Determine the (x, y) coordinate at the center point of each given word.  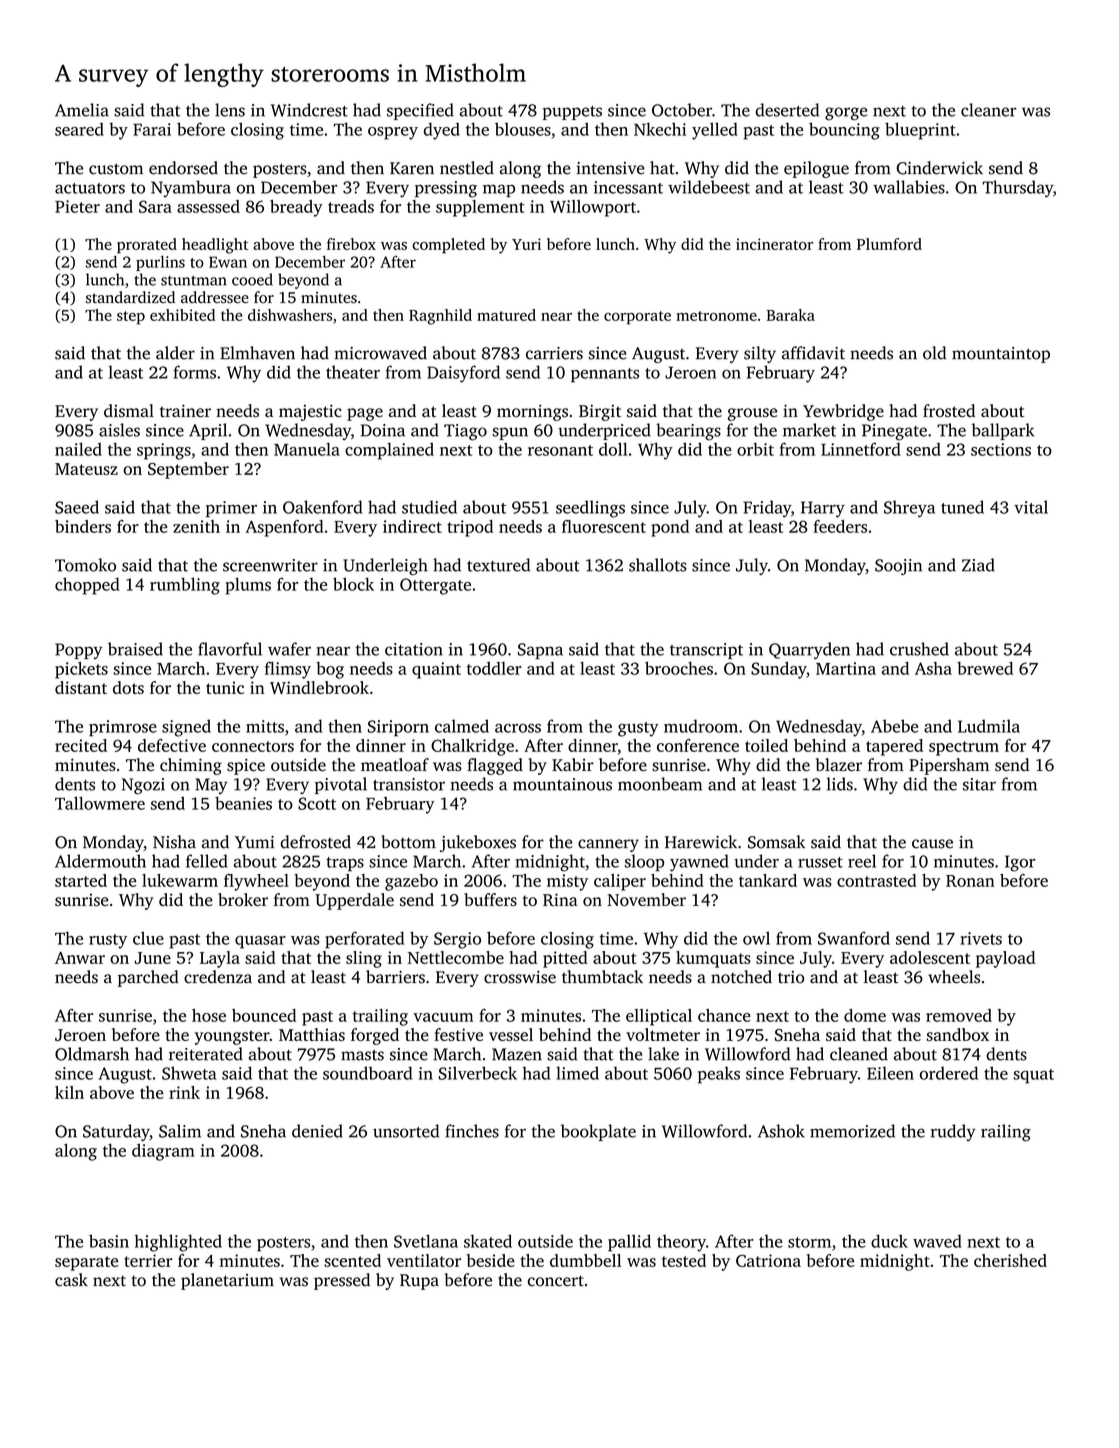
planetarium (227, 1281)
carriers (554, 353)
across (518, 728)
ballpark (1003, 431)
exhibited (182, 315)
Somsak (776, 842)
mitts (265, 726)
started (81, 880)
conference (698, 745)
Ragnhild (440, 317)
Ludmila (989, 726)
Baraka (791, 315)
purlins (160, 263)
